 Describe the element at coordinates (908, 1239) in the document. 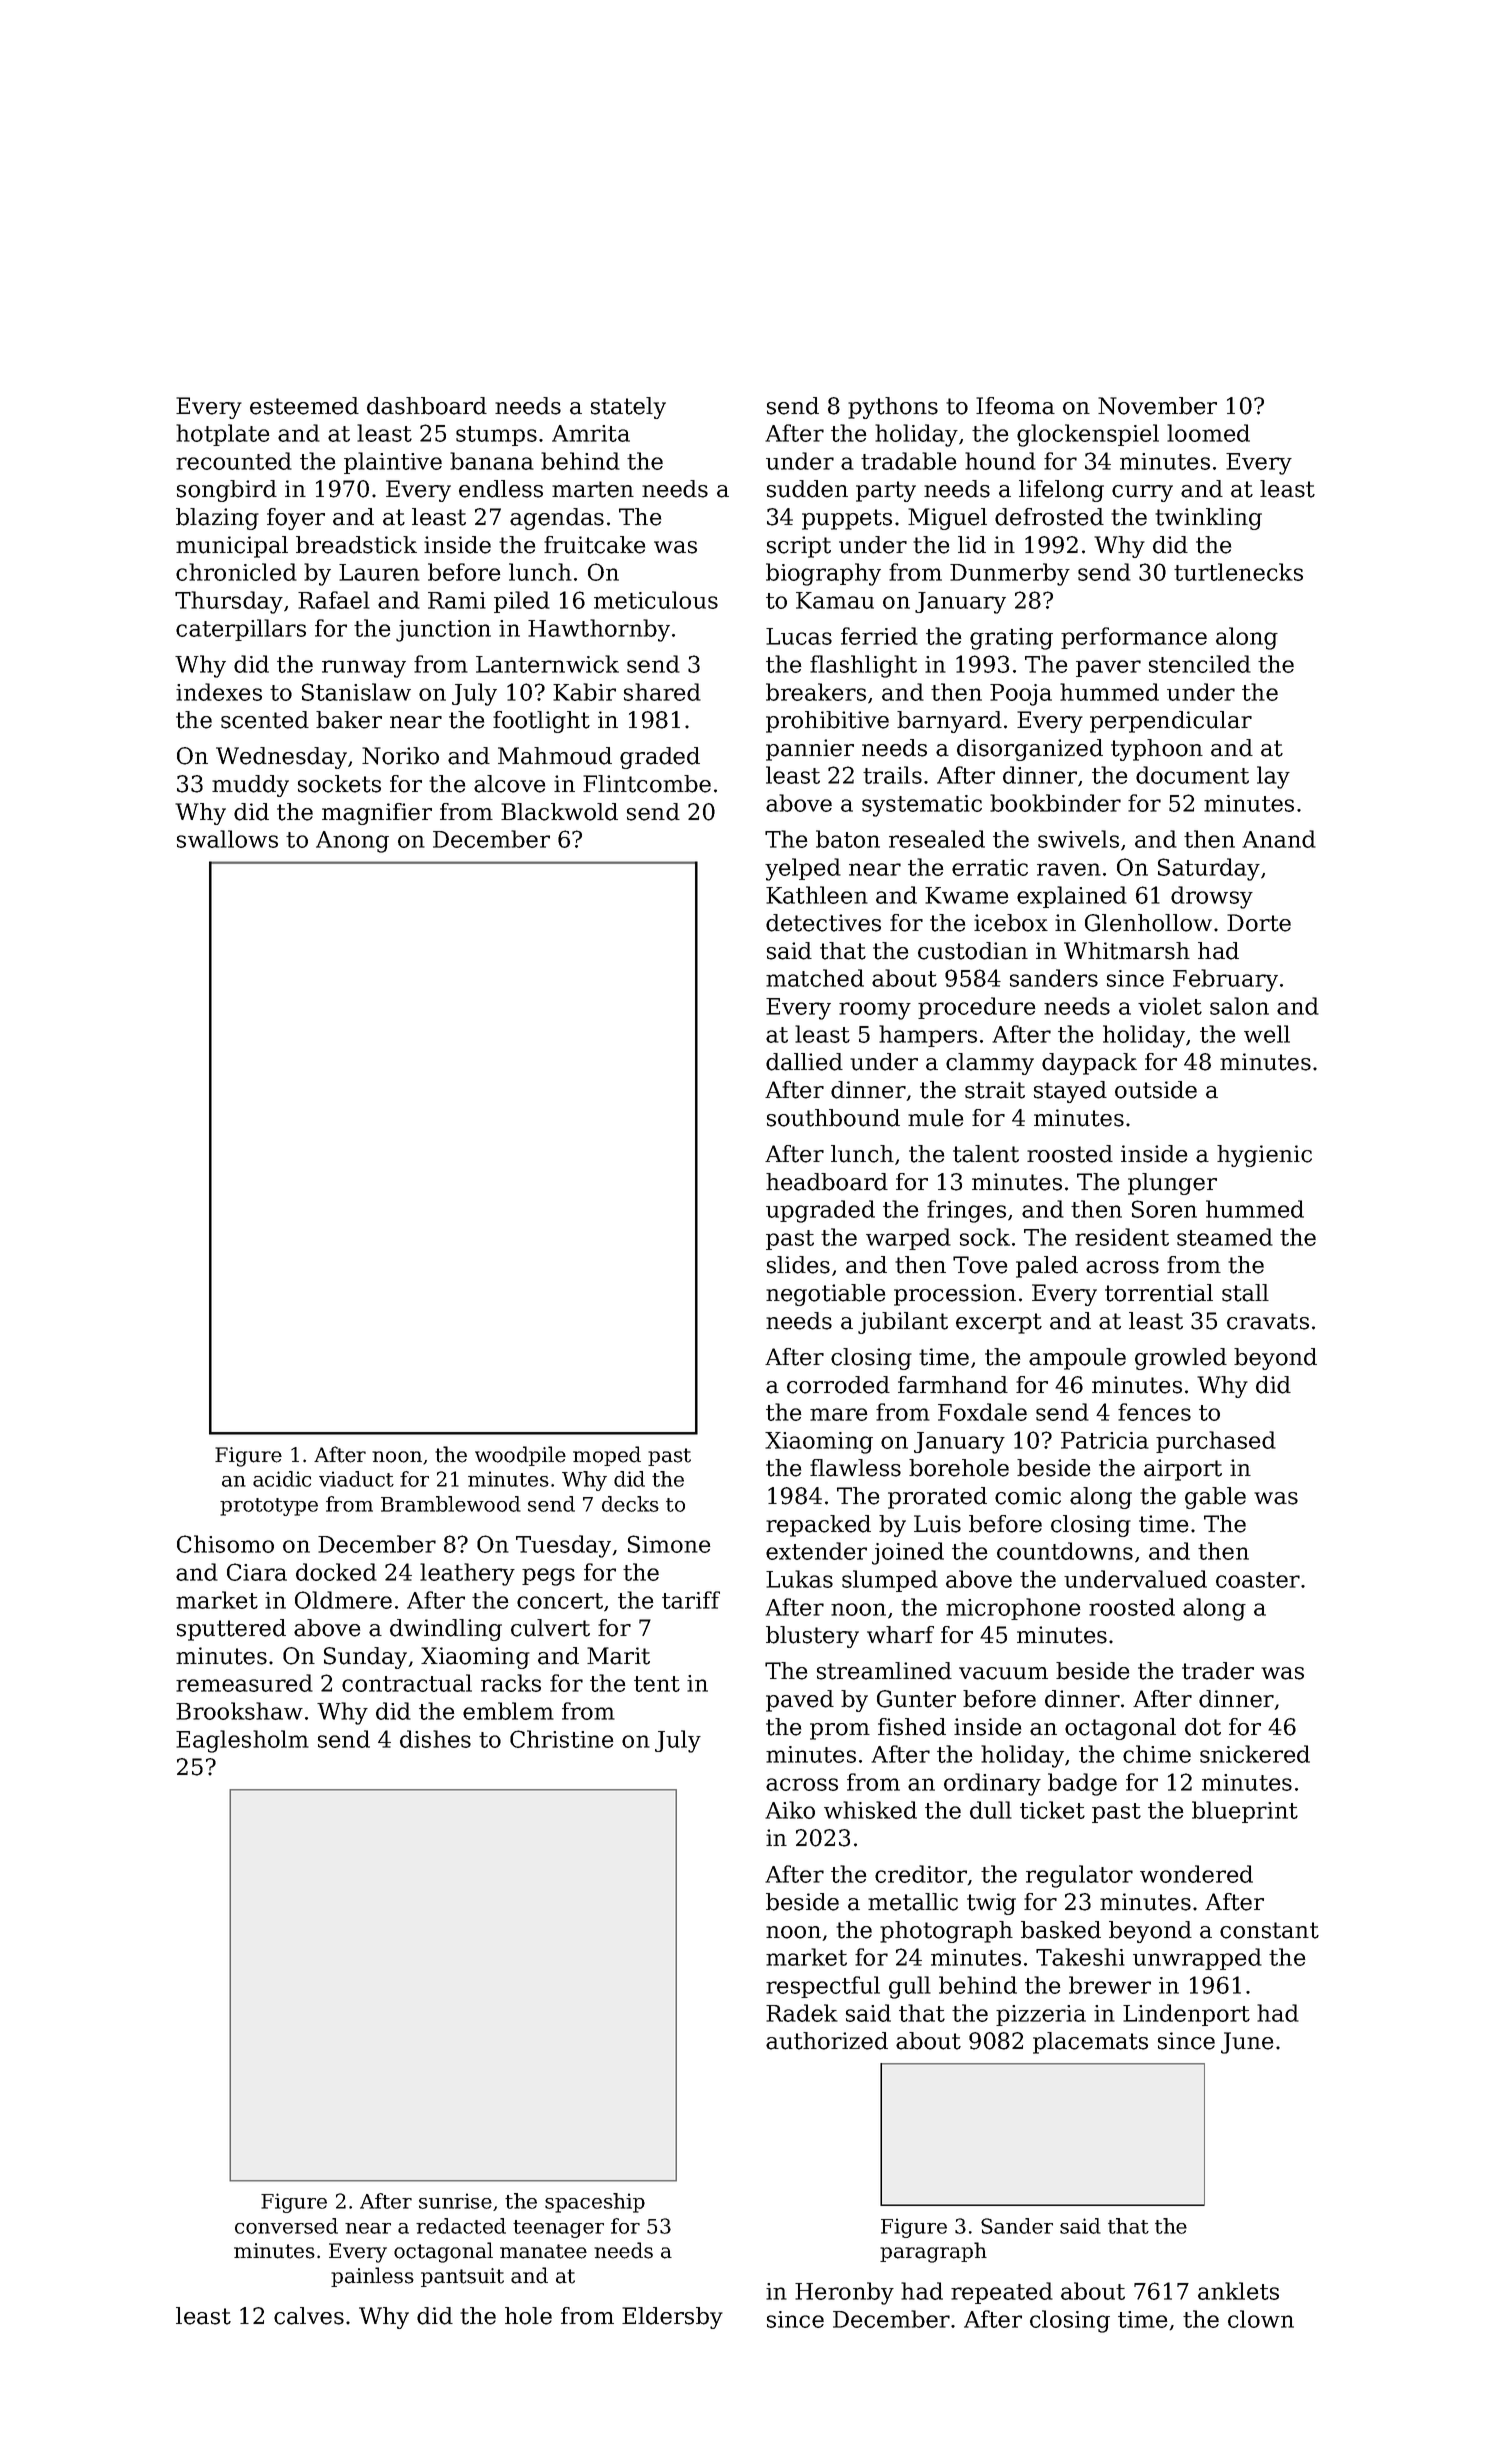

I see `warped` at that location.
